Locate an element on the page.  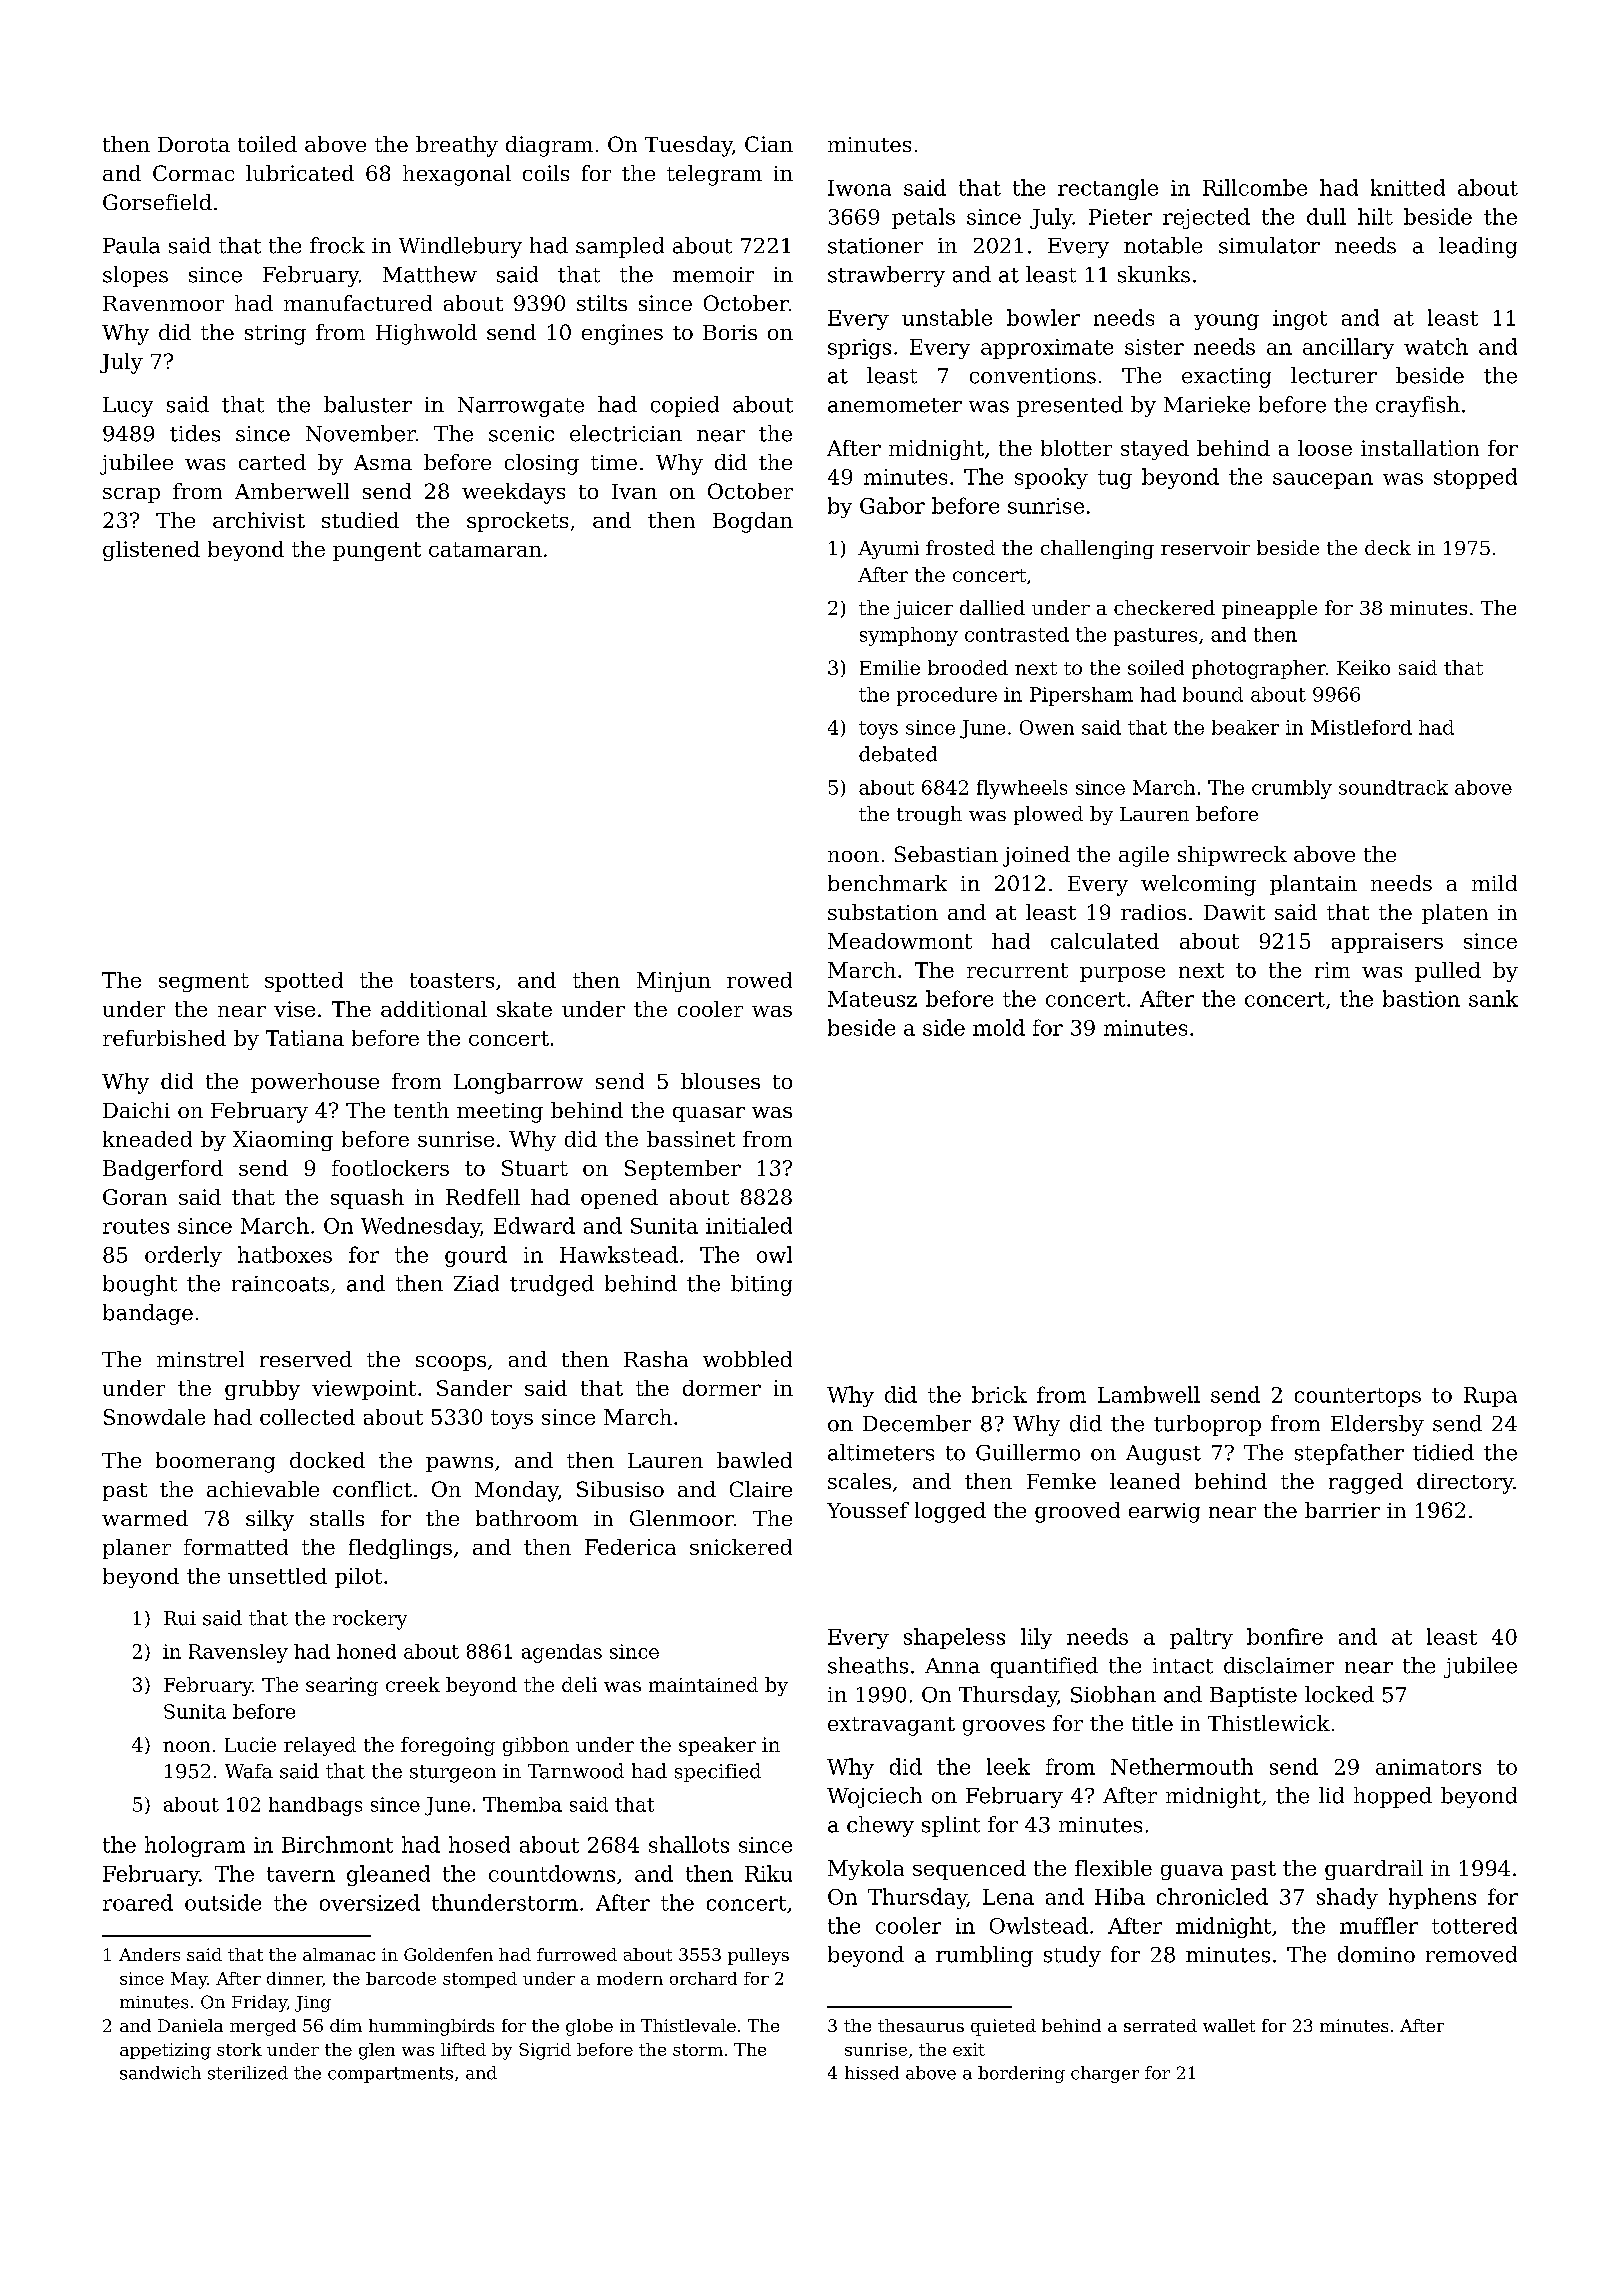
Rillcombe is located at coordinates (1255, 187).
